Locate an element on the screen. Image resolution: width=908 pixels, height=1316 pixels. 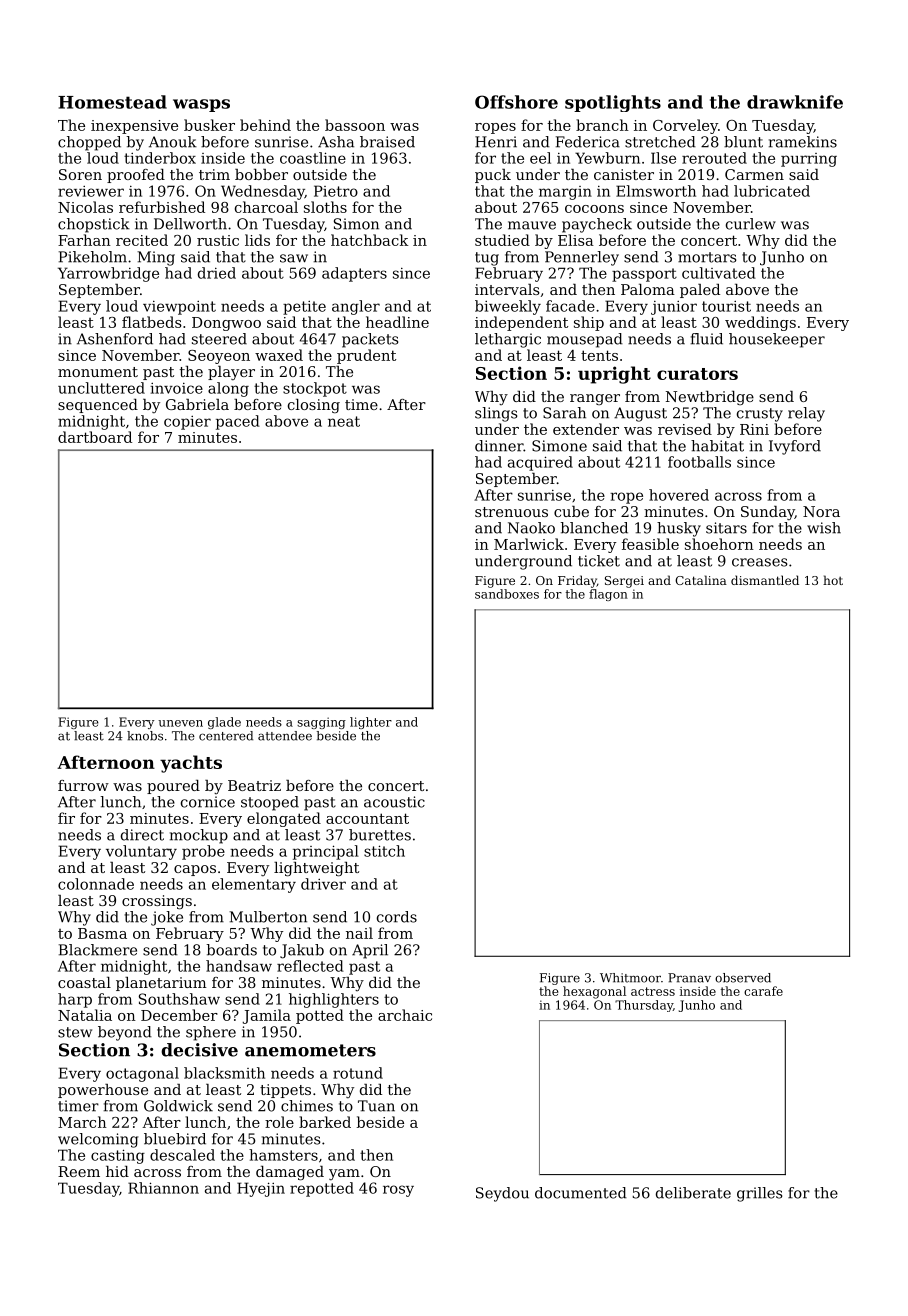
blunt is located at coordinates (743, 142).
